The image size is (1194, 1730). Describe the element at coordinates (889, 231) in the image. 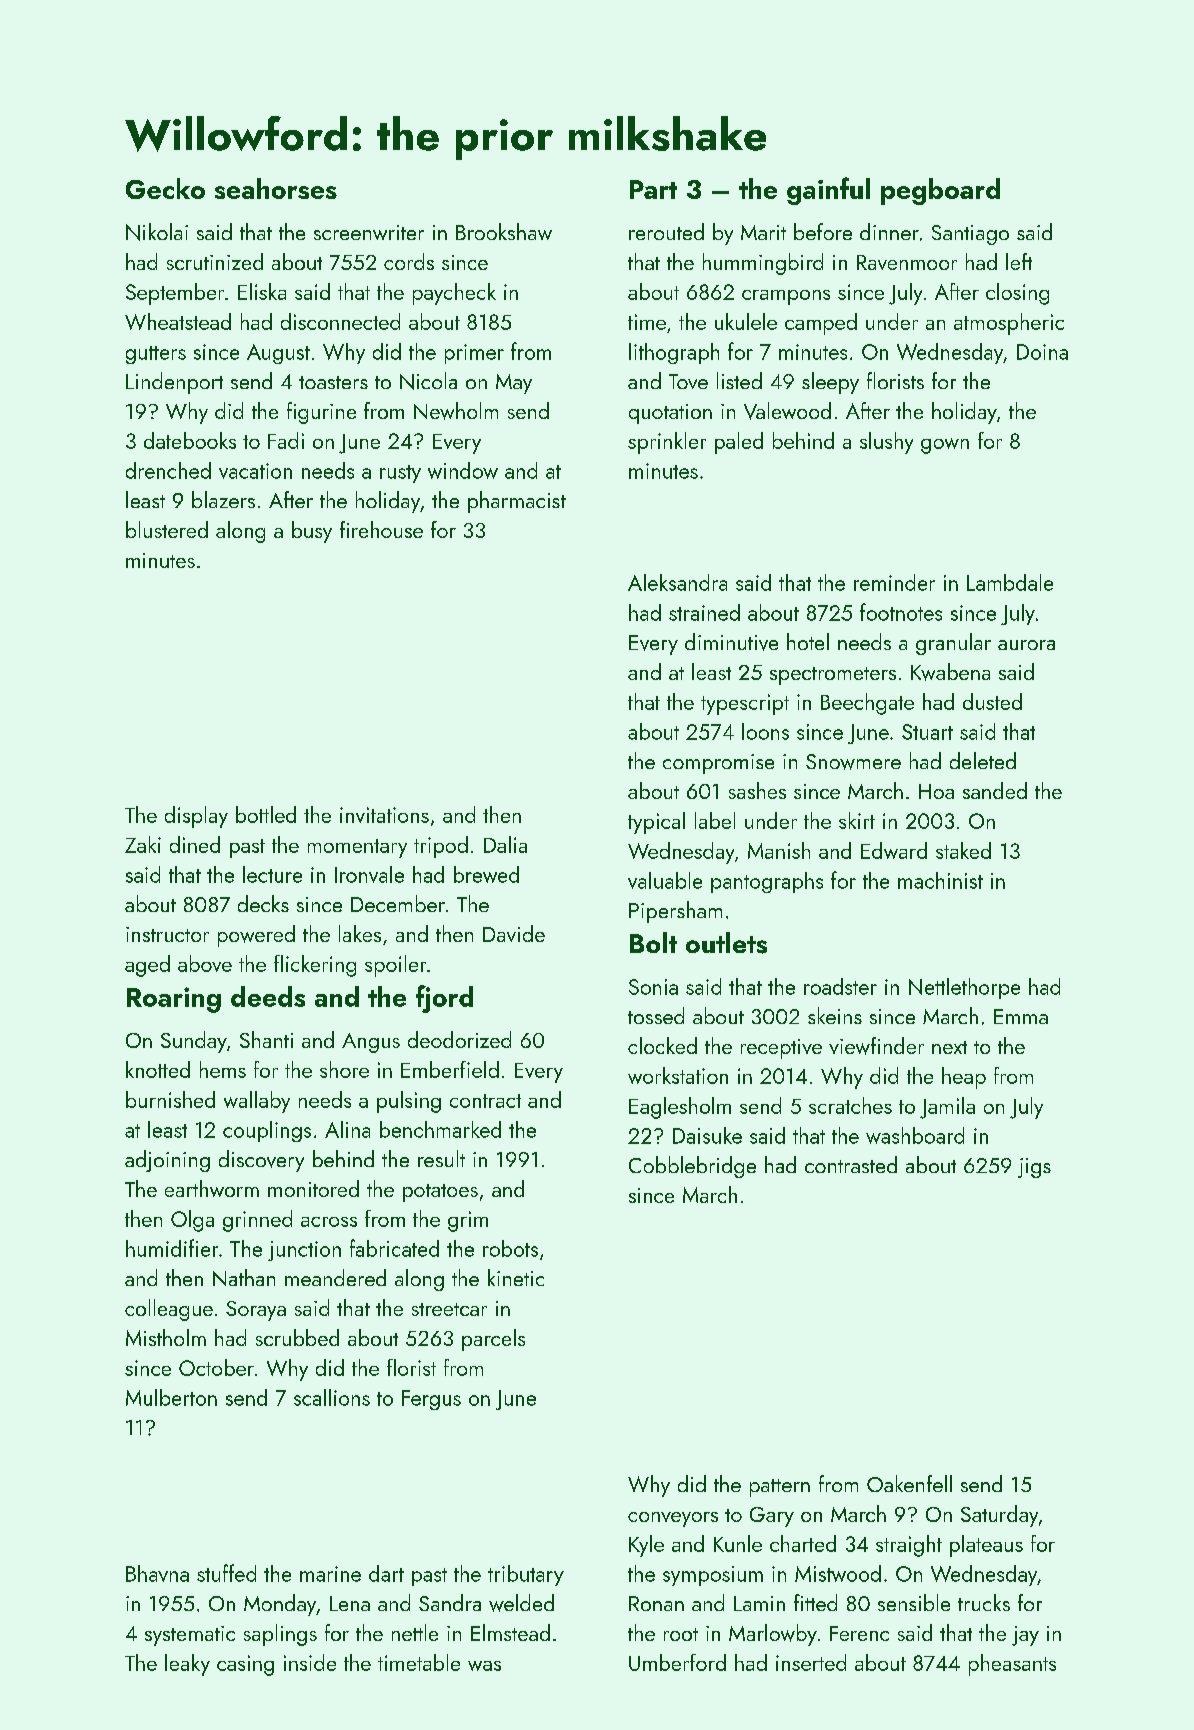

I see `dinner` at that location.
